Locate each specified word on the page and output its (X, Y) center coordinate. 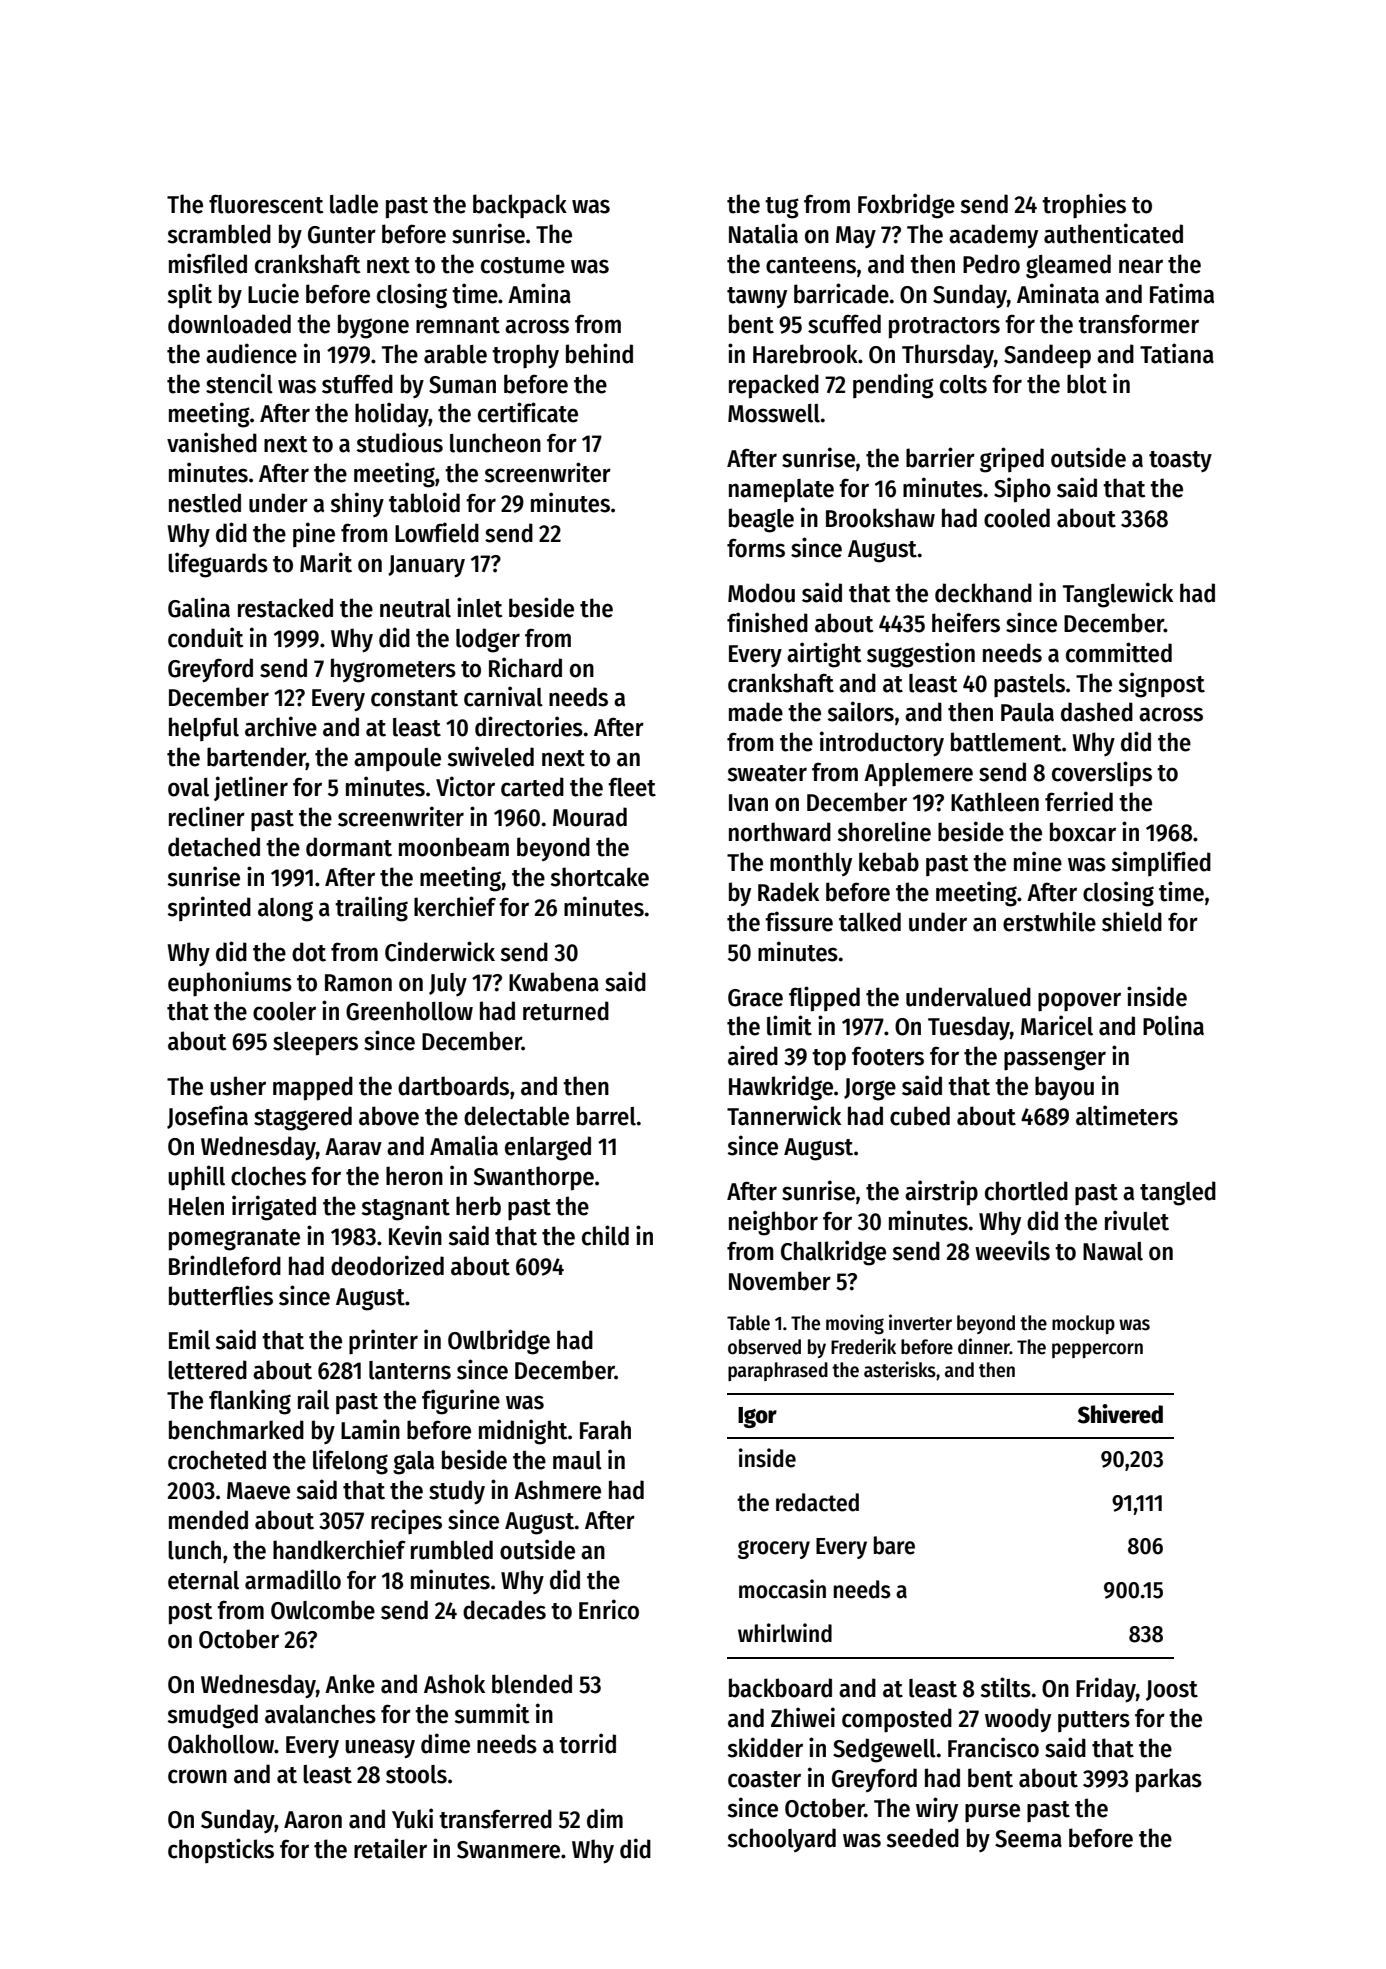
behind (599, 353)
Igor (757, 1417)
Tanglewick (1118, 595)
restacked (285, 608)
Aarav (353, 1147)
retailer (390, 1848)
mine (1038, 861)
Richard (525, 667)
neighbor (773, 1223)
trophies (1084, 206)
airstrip (941, 1193)
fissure (799, 921)
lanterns (410, 1370)
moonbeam (454, 847)
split (189, 295)
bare (894, 1545)
